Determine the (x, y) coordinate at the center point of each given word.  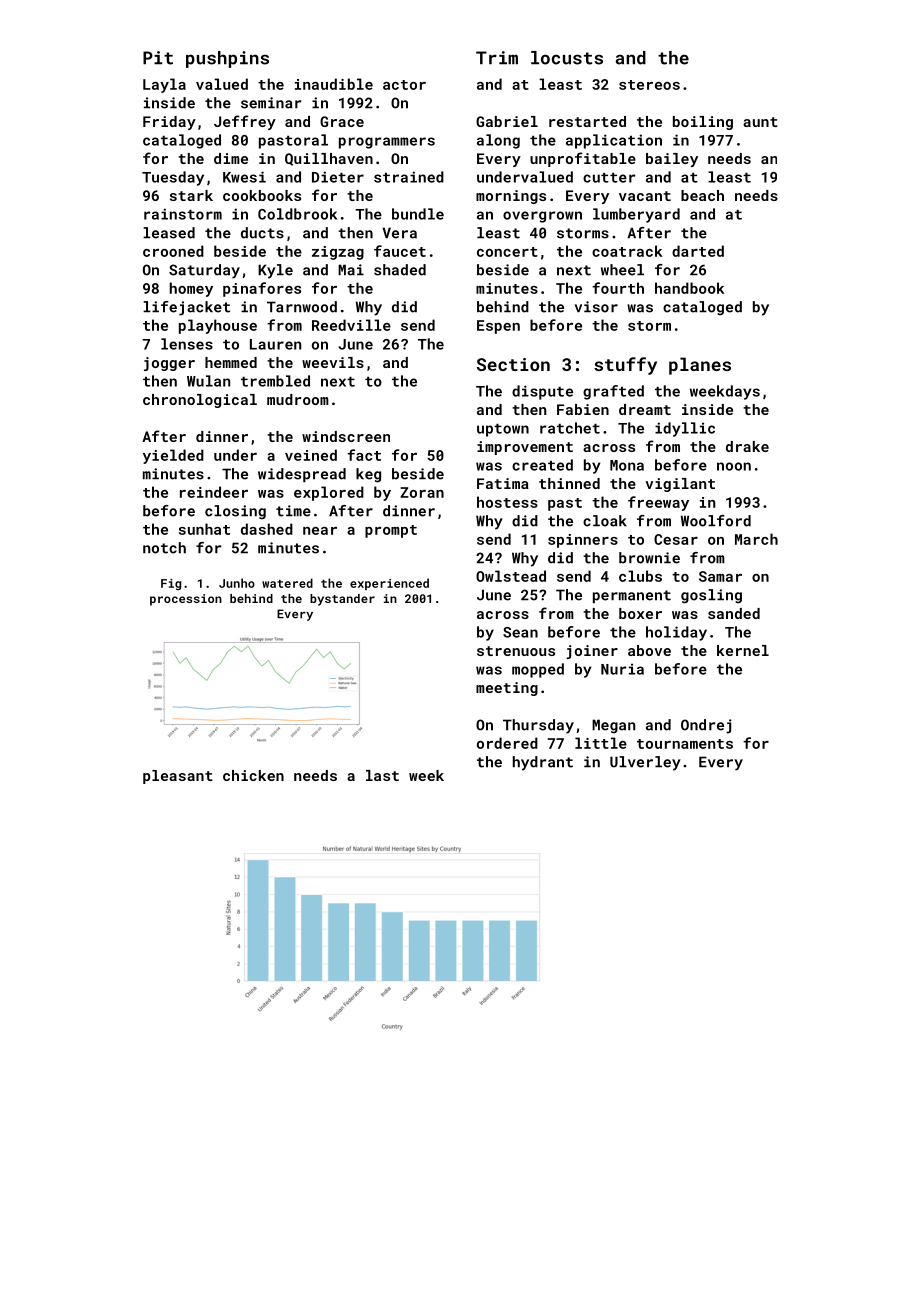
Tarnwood (302, 307)
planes (700, 366)
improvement (525, 448)
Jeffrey (245, 122)
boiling (703, 123)
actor (404, 85)
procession (186, 600)
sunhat (204, 529)
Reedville (351, 325)
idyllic (685, 429)
